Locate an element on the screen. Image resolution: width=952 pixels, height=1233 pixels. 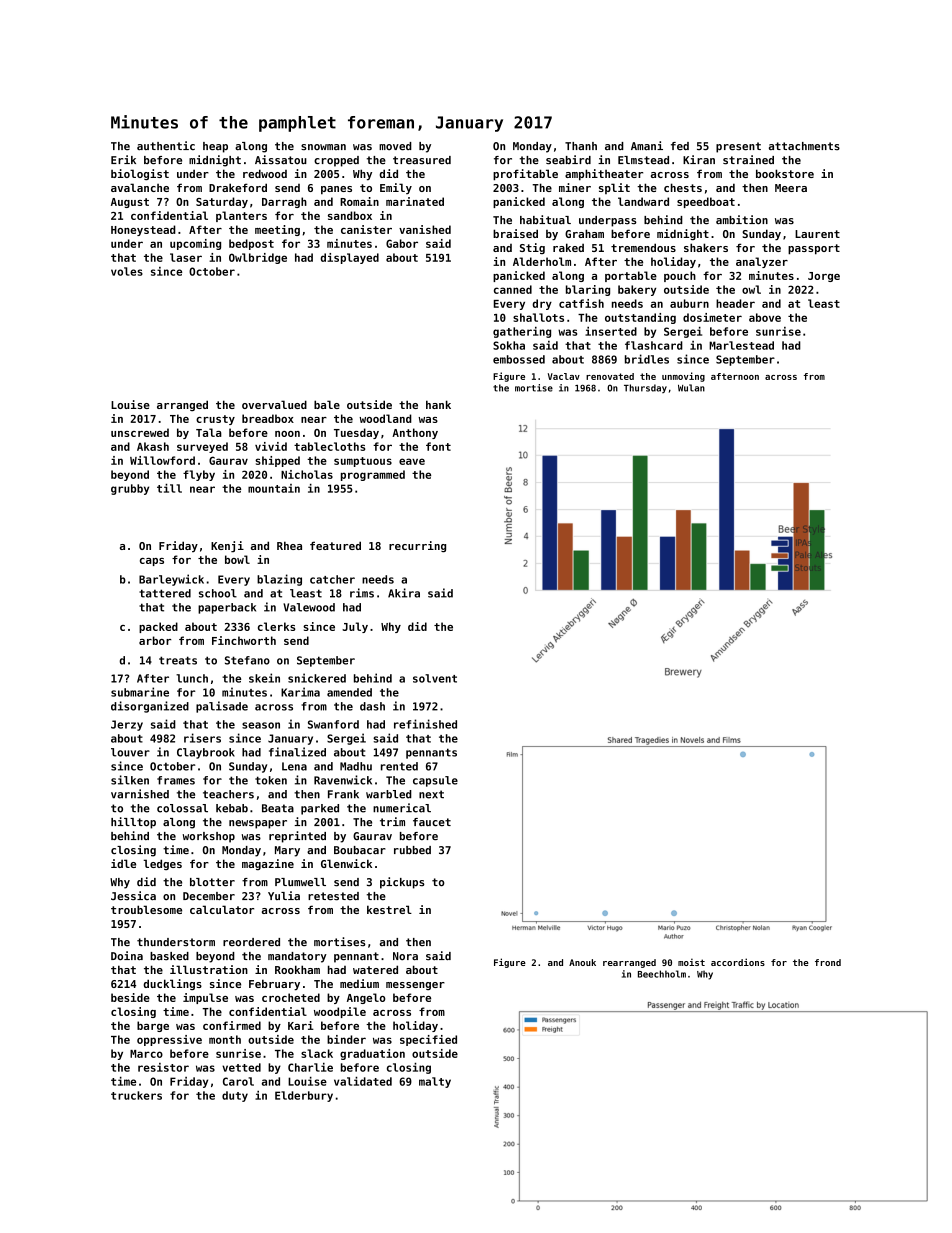
grubby is located at coordinates (130, 489).
